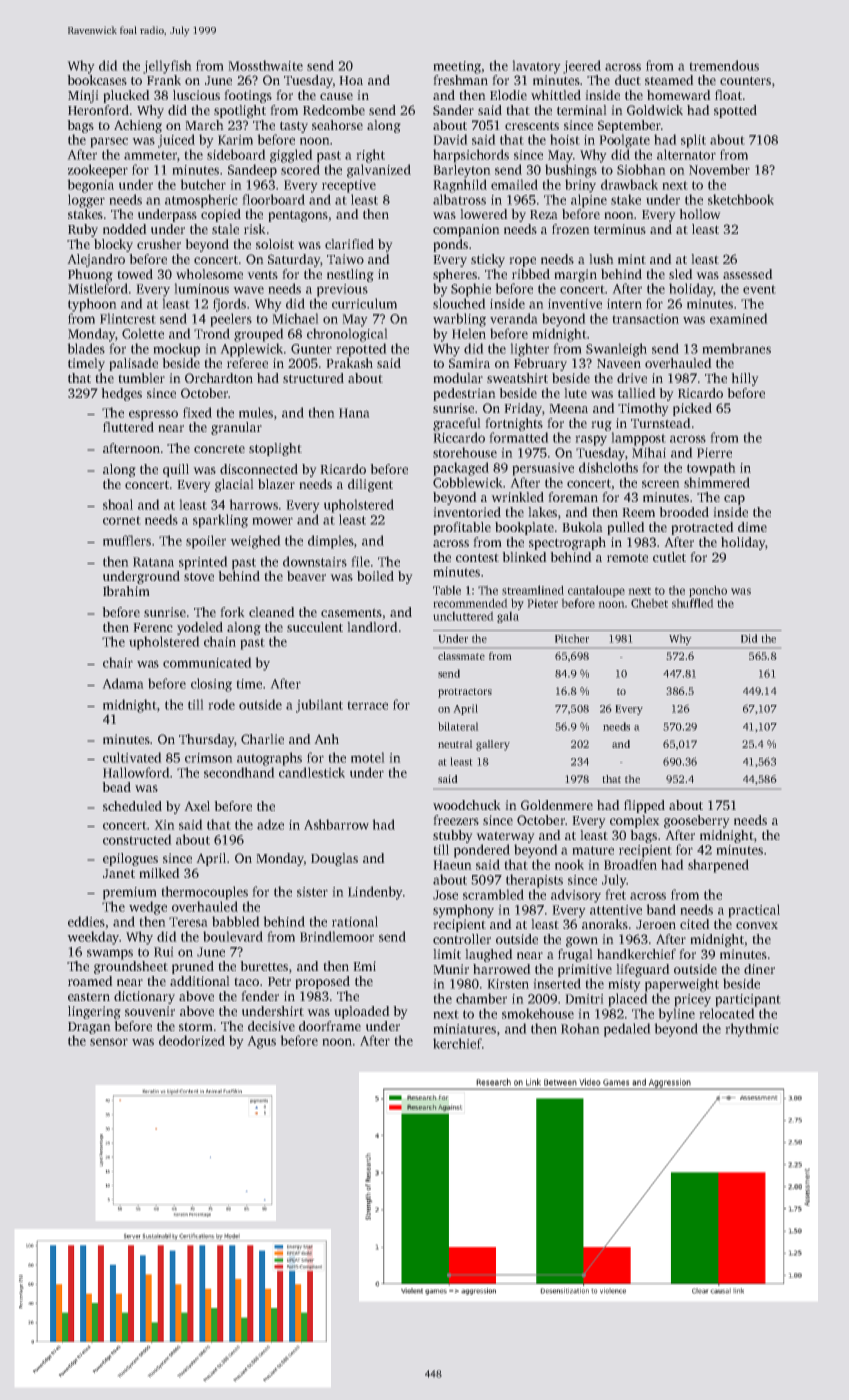 This document has width=849, height=1400. What do you see at coordinates (330, 1026) in the document?
I see `doorframe` at bounding box center [330, 1026].
